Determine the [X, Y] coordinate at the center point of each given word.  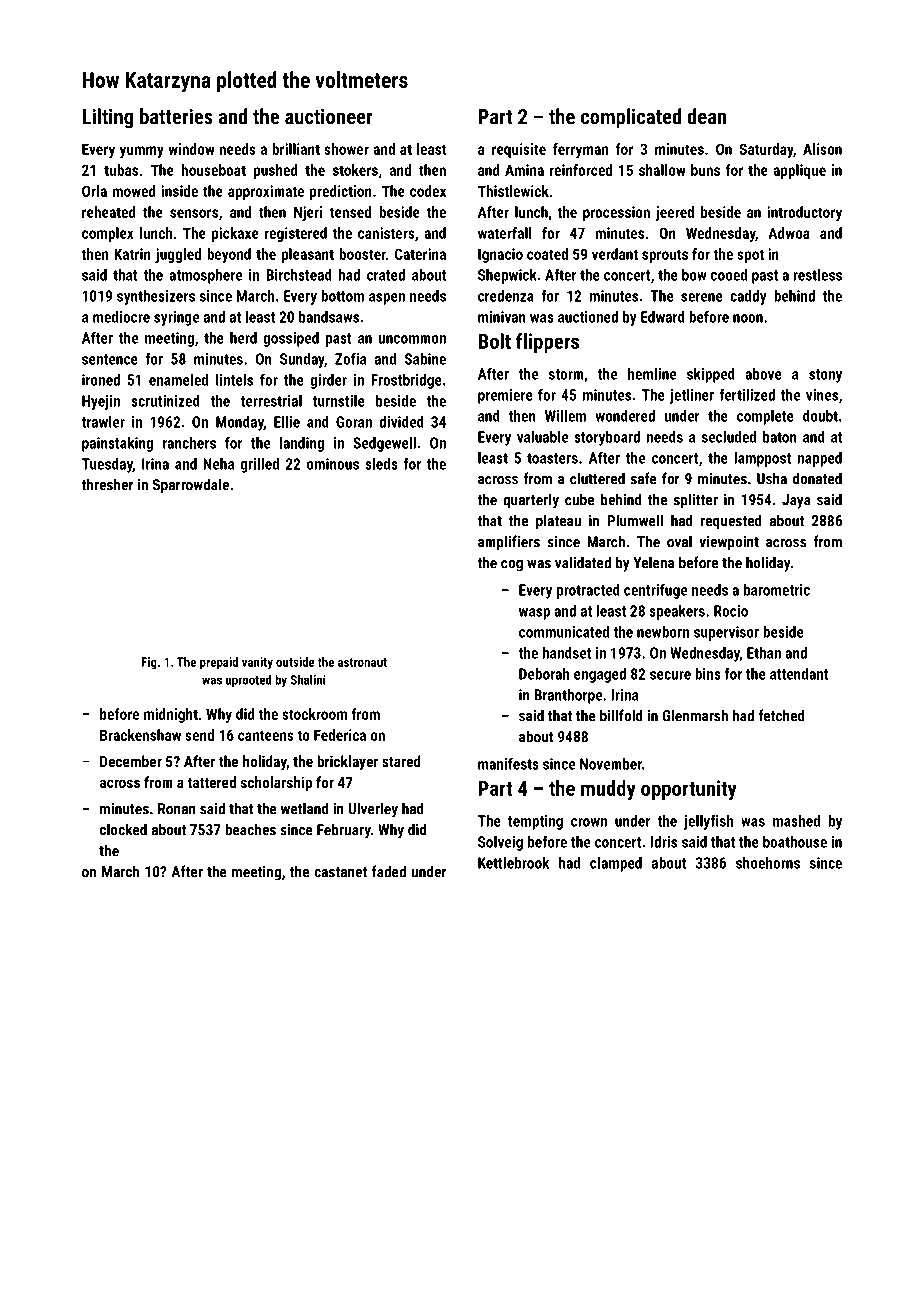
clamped [616, 864]
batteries [176, 116]
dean [706, 116]
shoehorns [768, 863]
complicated [631, 118]
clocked [123, 829]
